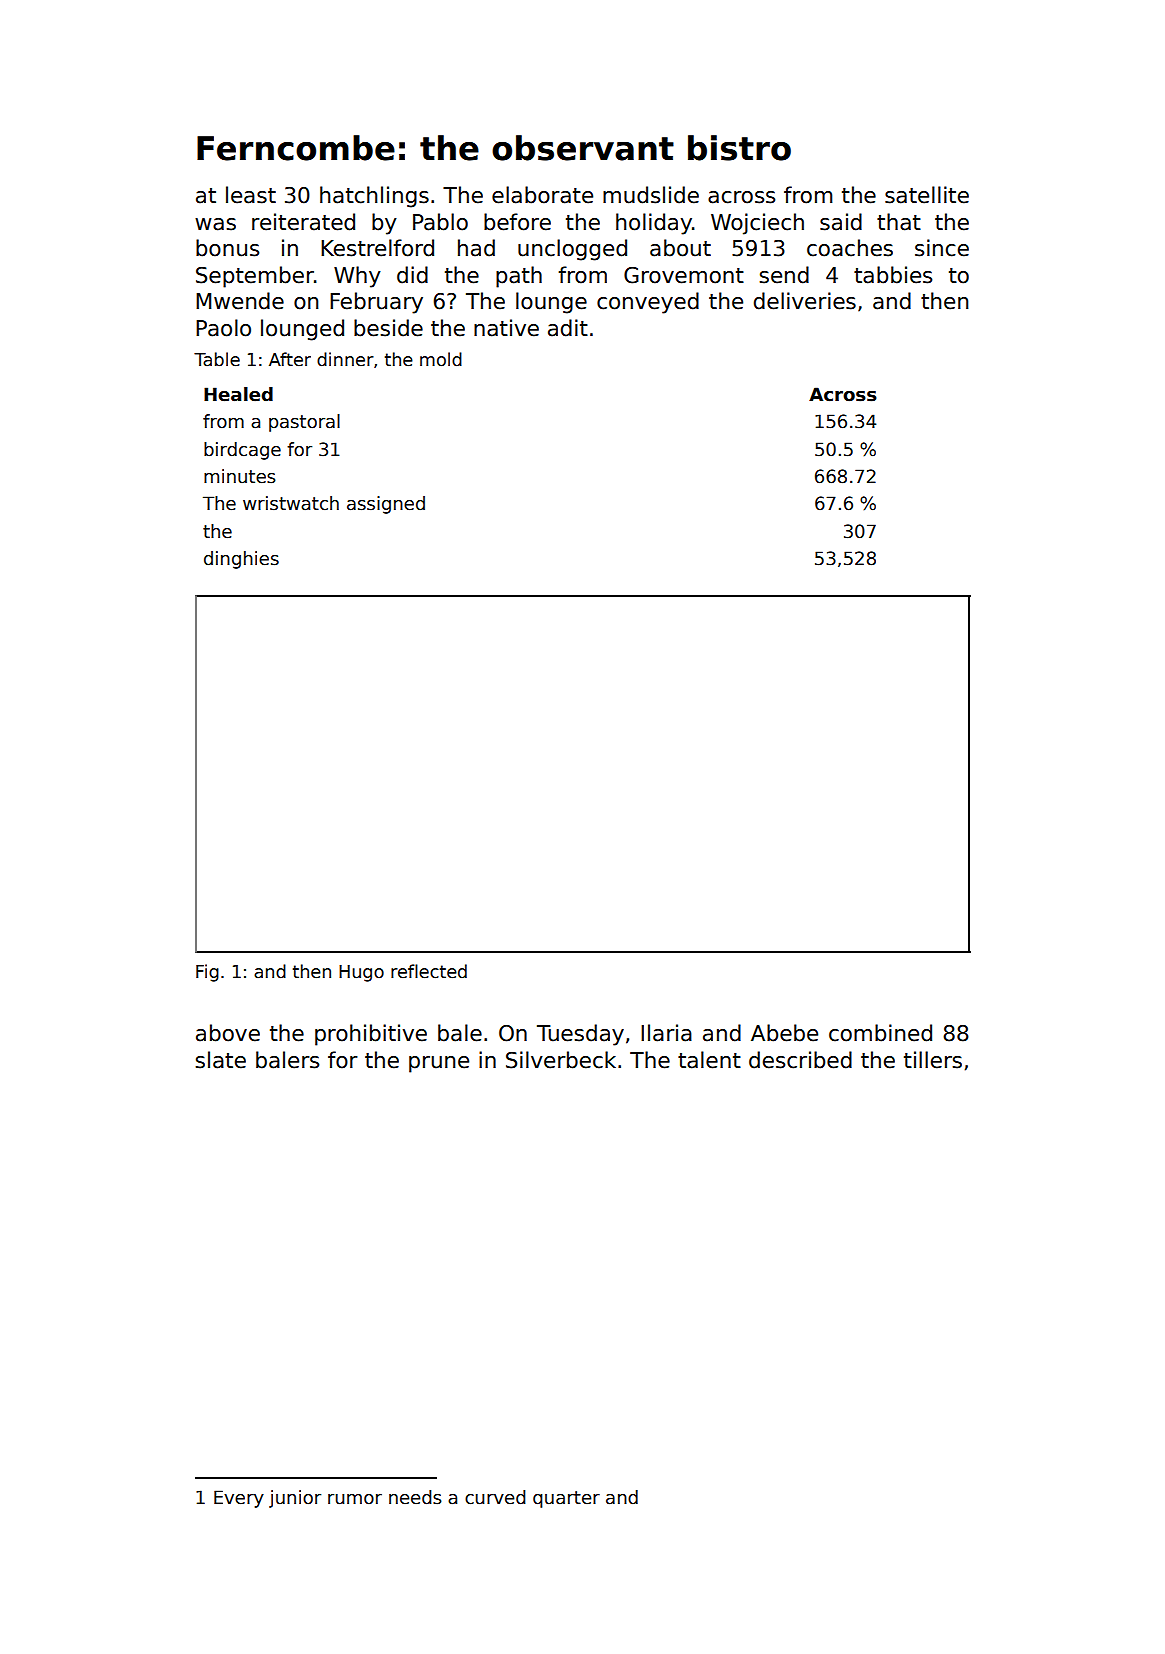  What do you see at coordinates (800, 1060) in the screenshot?
I see `described` at bounding box center [800, 1060].
